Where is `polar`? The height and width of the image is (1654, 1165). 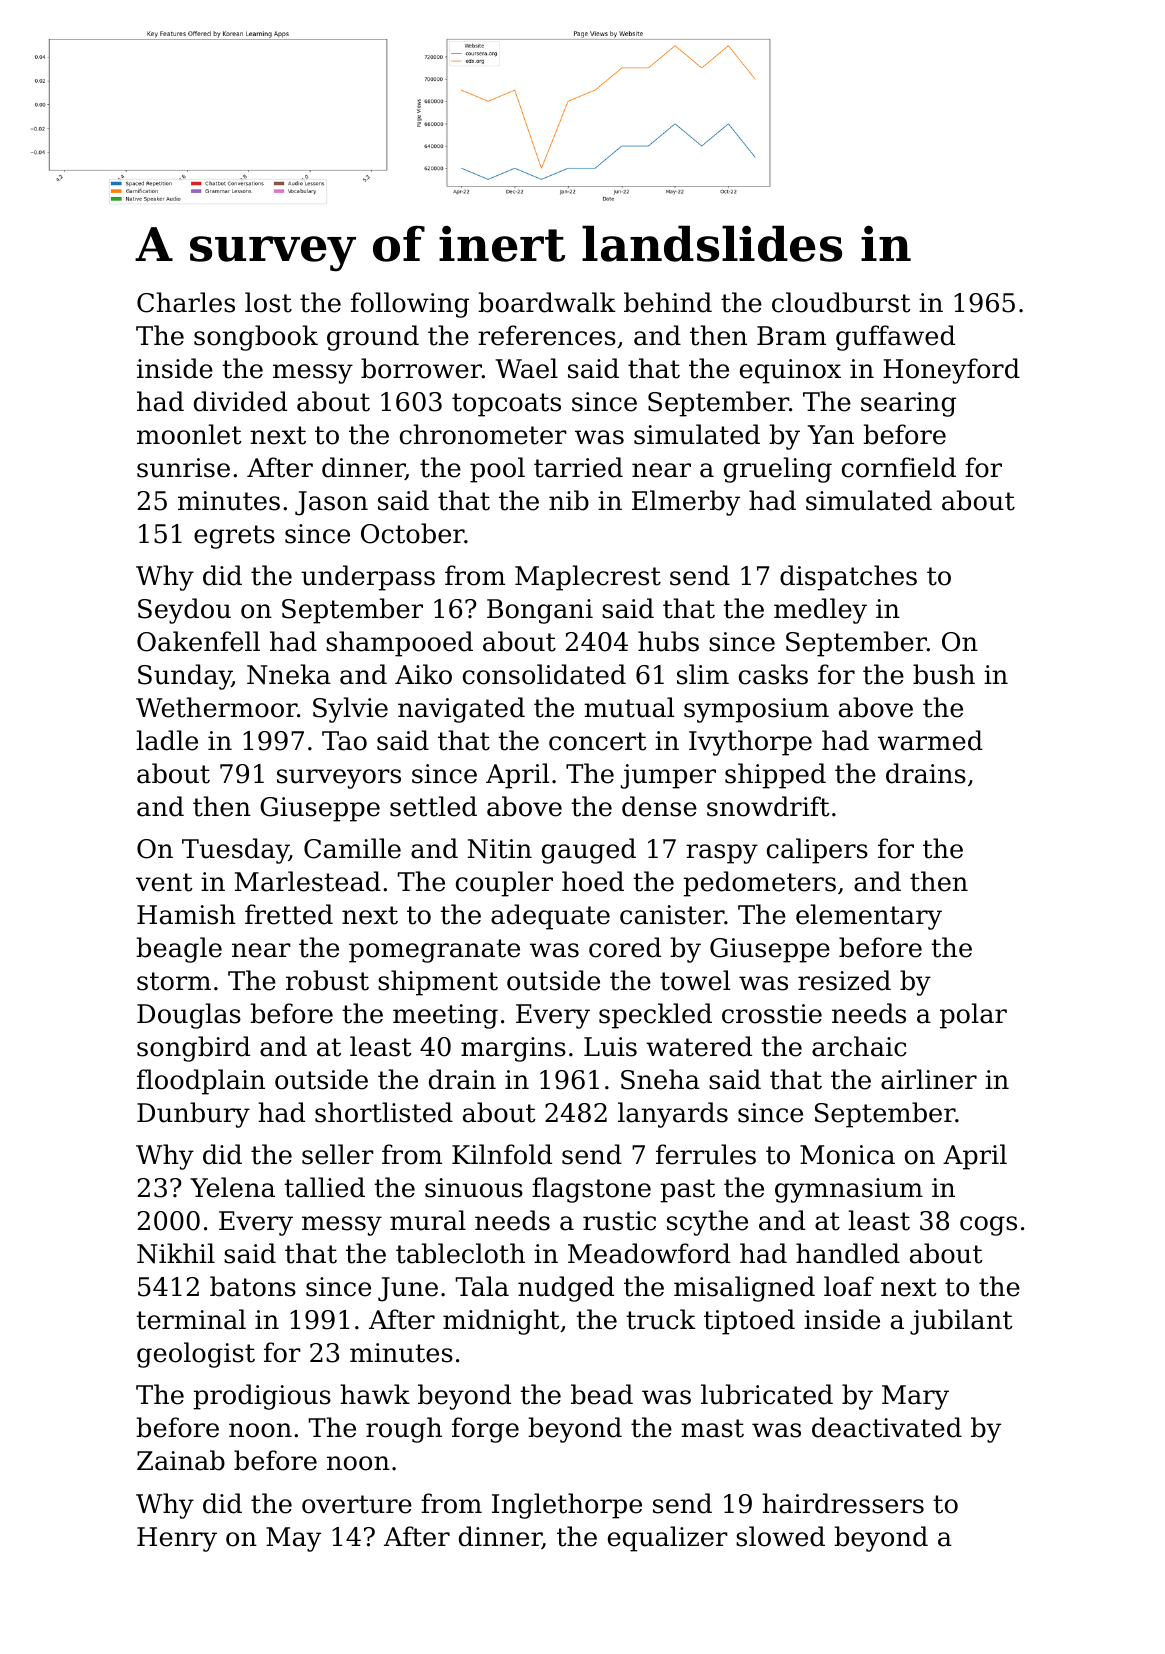 polar is located at coordinates (973, 1016).
